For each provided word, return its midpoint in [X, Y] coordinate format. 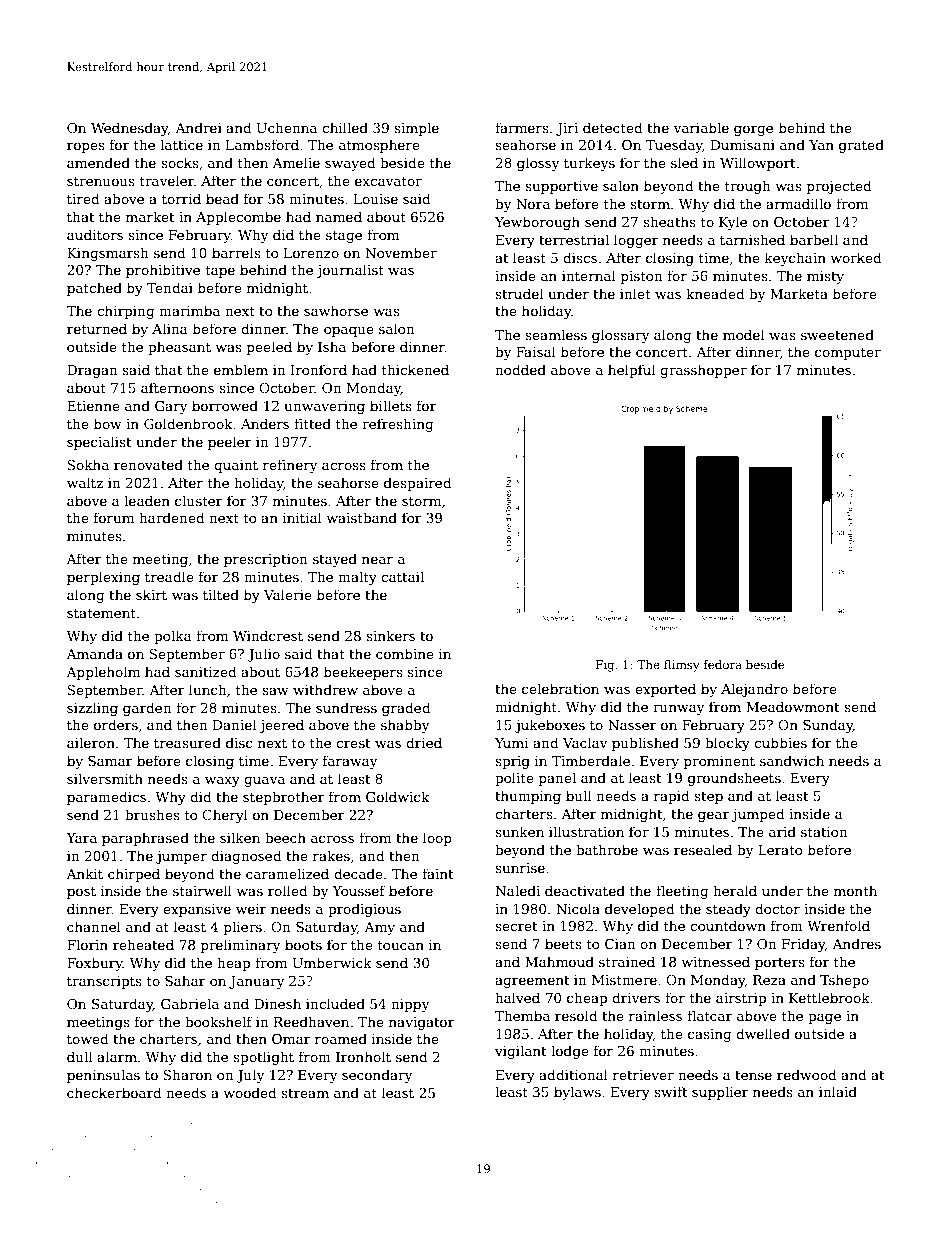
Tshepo [844, 981]
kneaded [715, 293]
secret [516, 926]
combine [405, 653]
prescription [266, 560]
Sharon [187, 1074]
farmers [522, 127]
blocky [727, 744]
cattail [402, 576]
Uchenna [286, 127]
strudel [519, 293]
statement [101, 613]
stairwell [202, 890]
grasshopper [703, 371]
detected [612, 127]
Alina [170, 328]
